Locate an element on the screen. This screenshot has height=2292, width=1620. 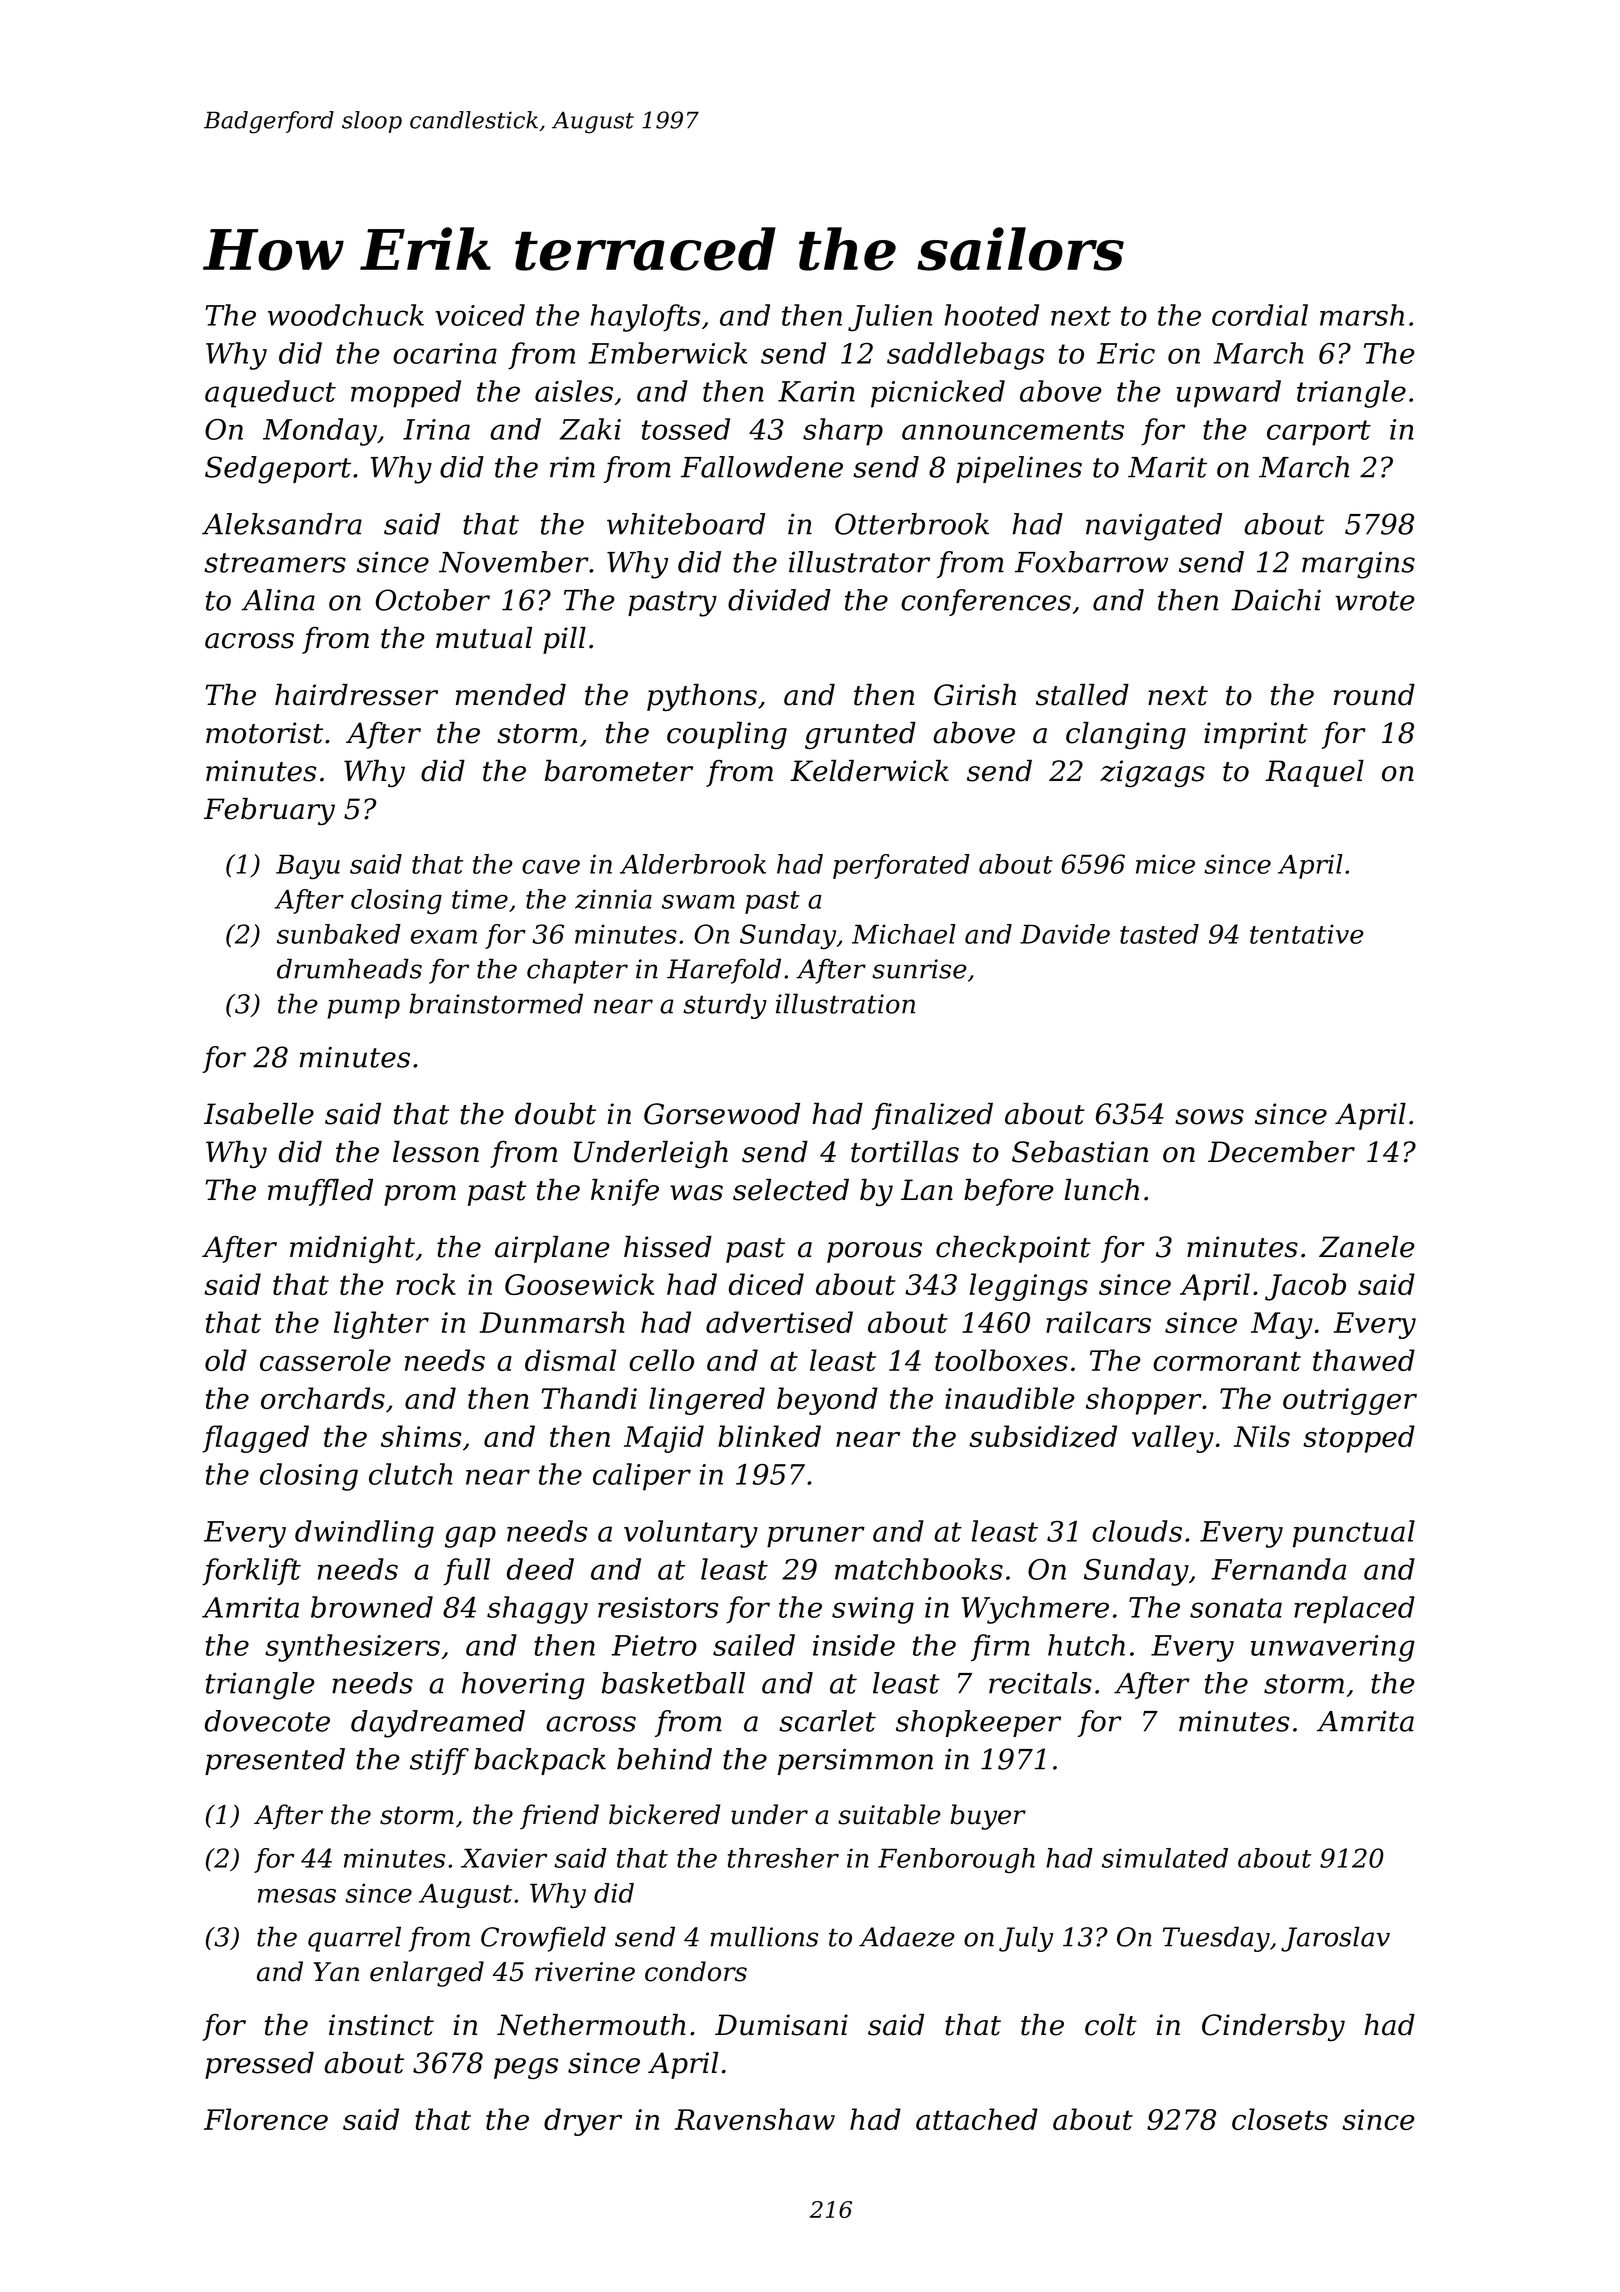
Goosewick is located at coordinates (579, 1284).
